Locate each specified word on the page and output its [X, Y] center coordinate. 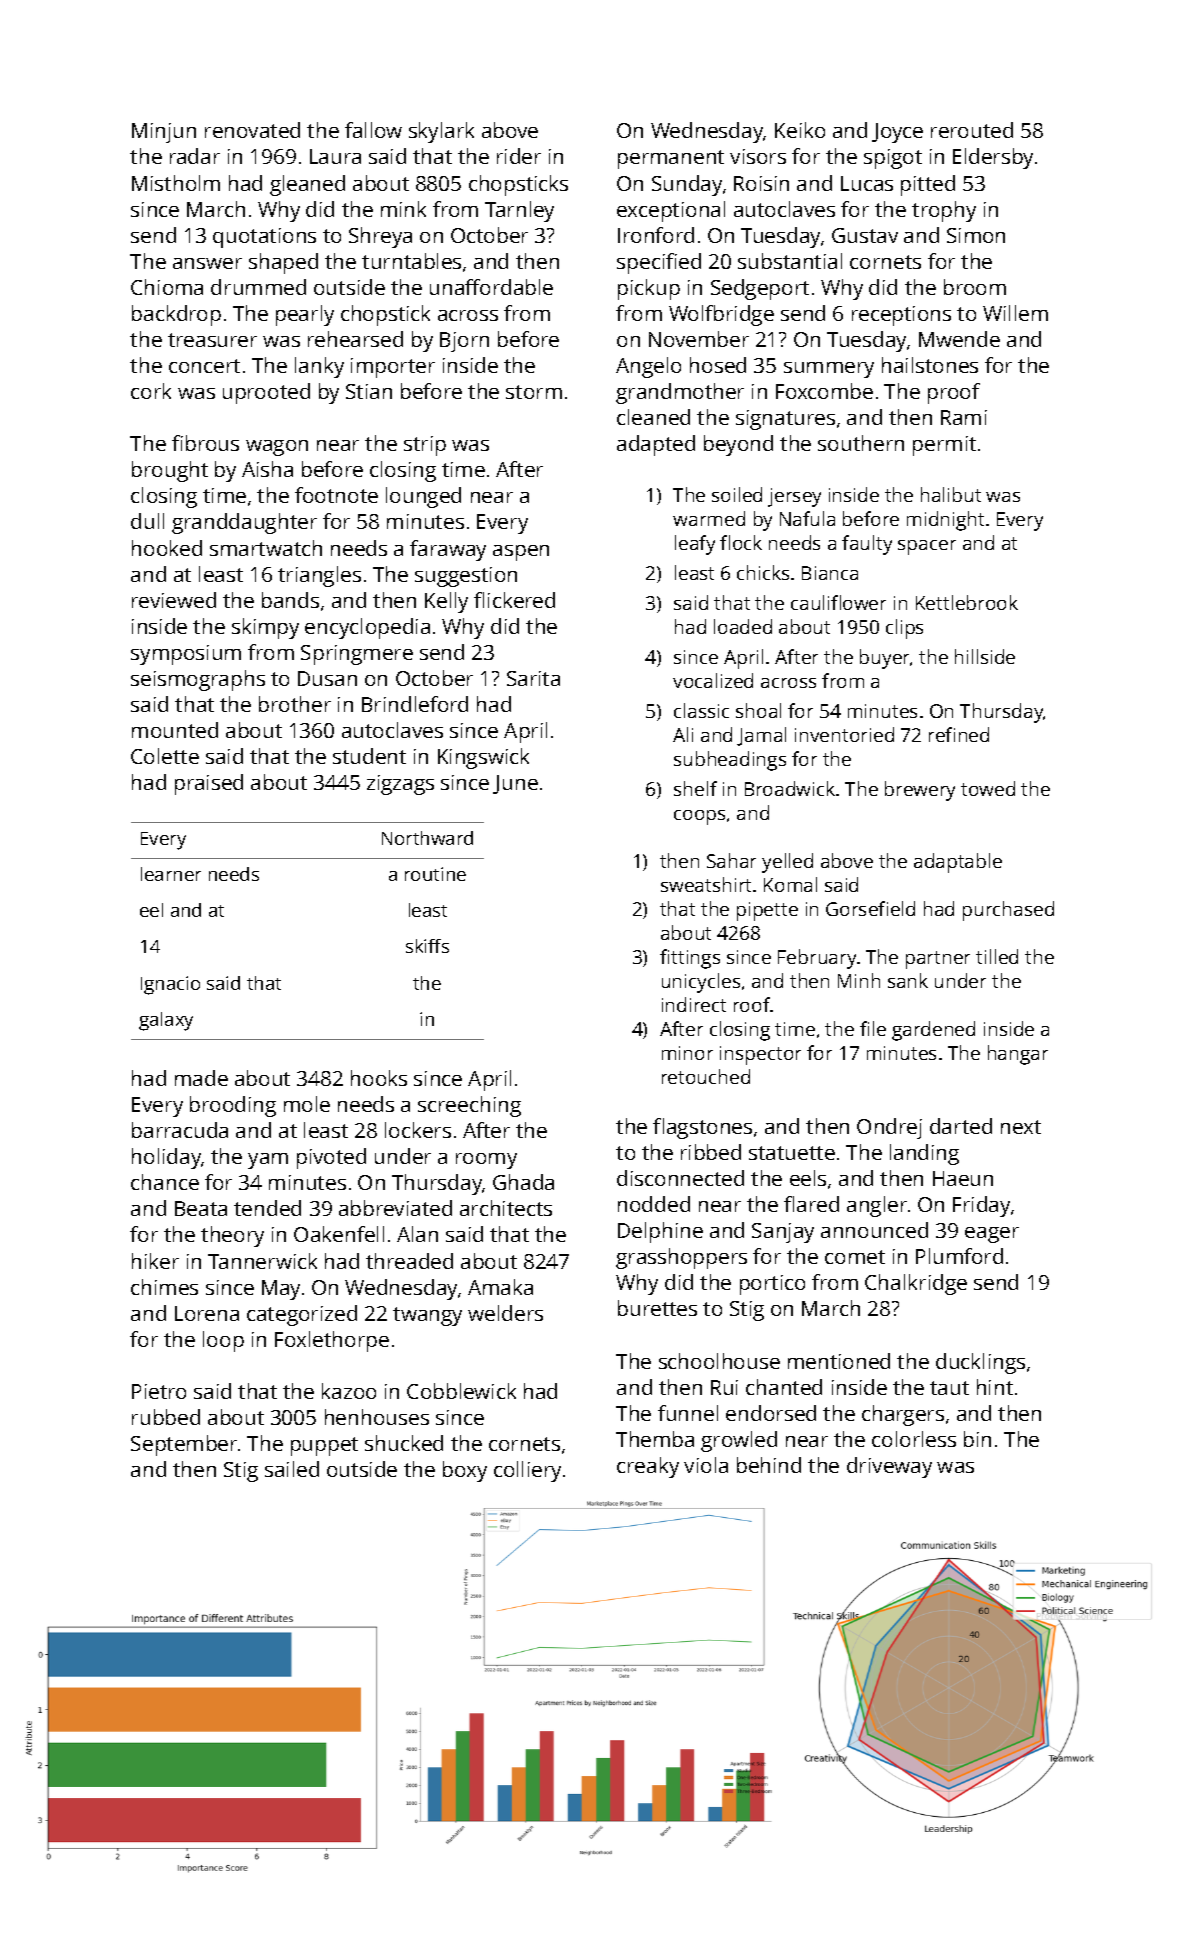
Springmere [357, 655]
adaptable [958, 863]
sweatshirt [706, 884]
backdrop [176, 315]
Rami [964, 417]
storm [534, 392]
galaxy [166, 1021]
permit [944, 446]
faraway [448, 550]
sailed [292, 1469]
